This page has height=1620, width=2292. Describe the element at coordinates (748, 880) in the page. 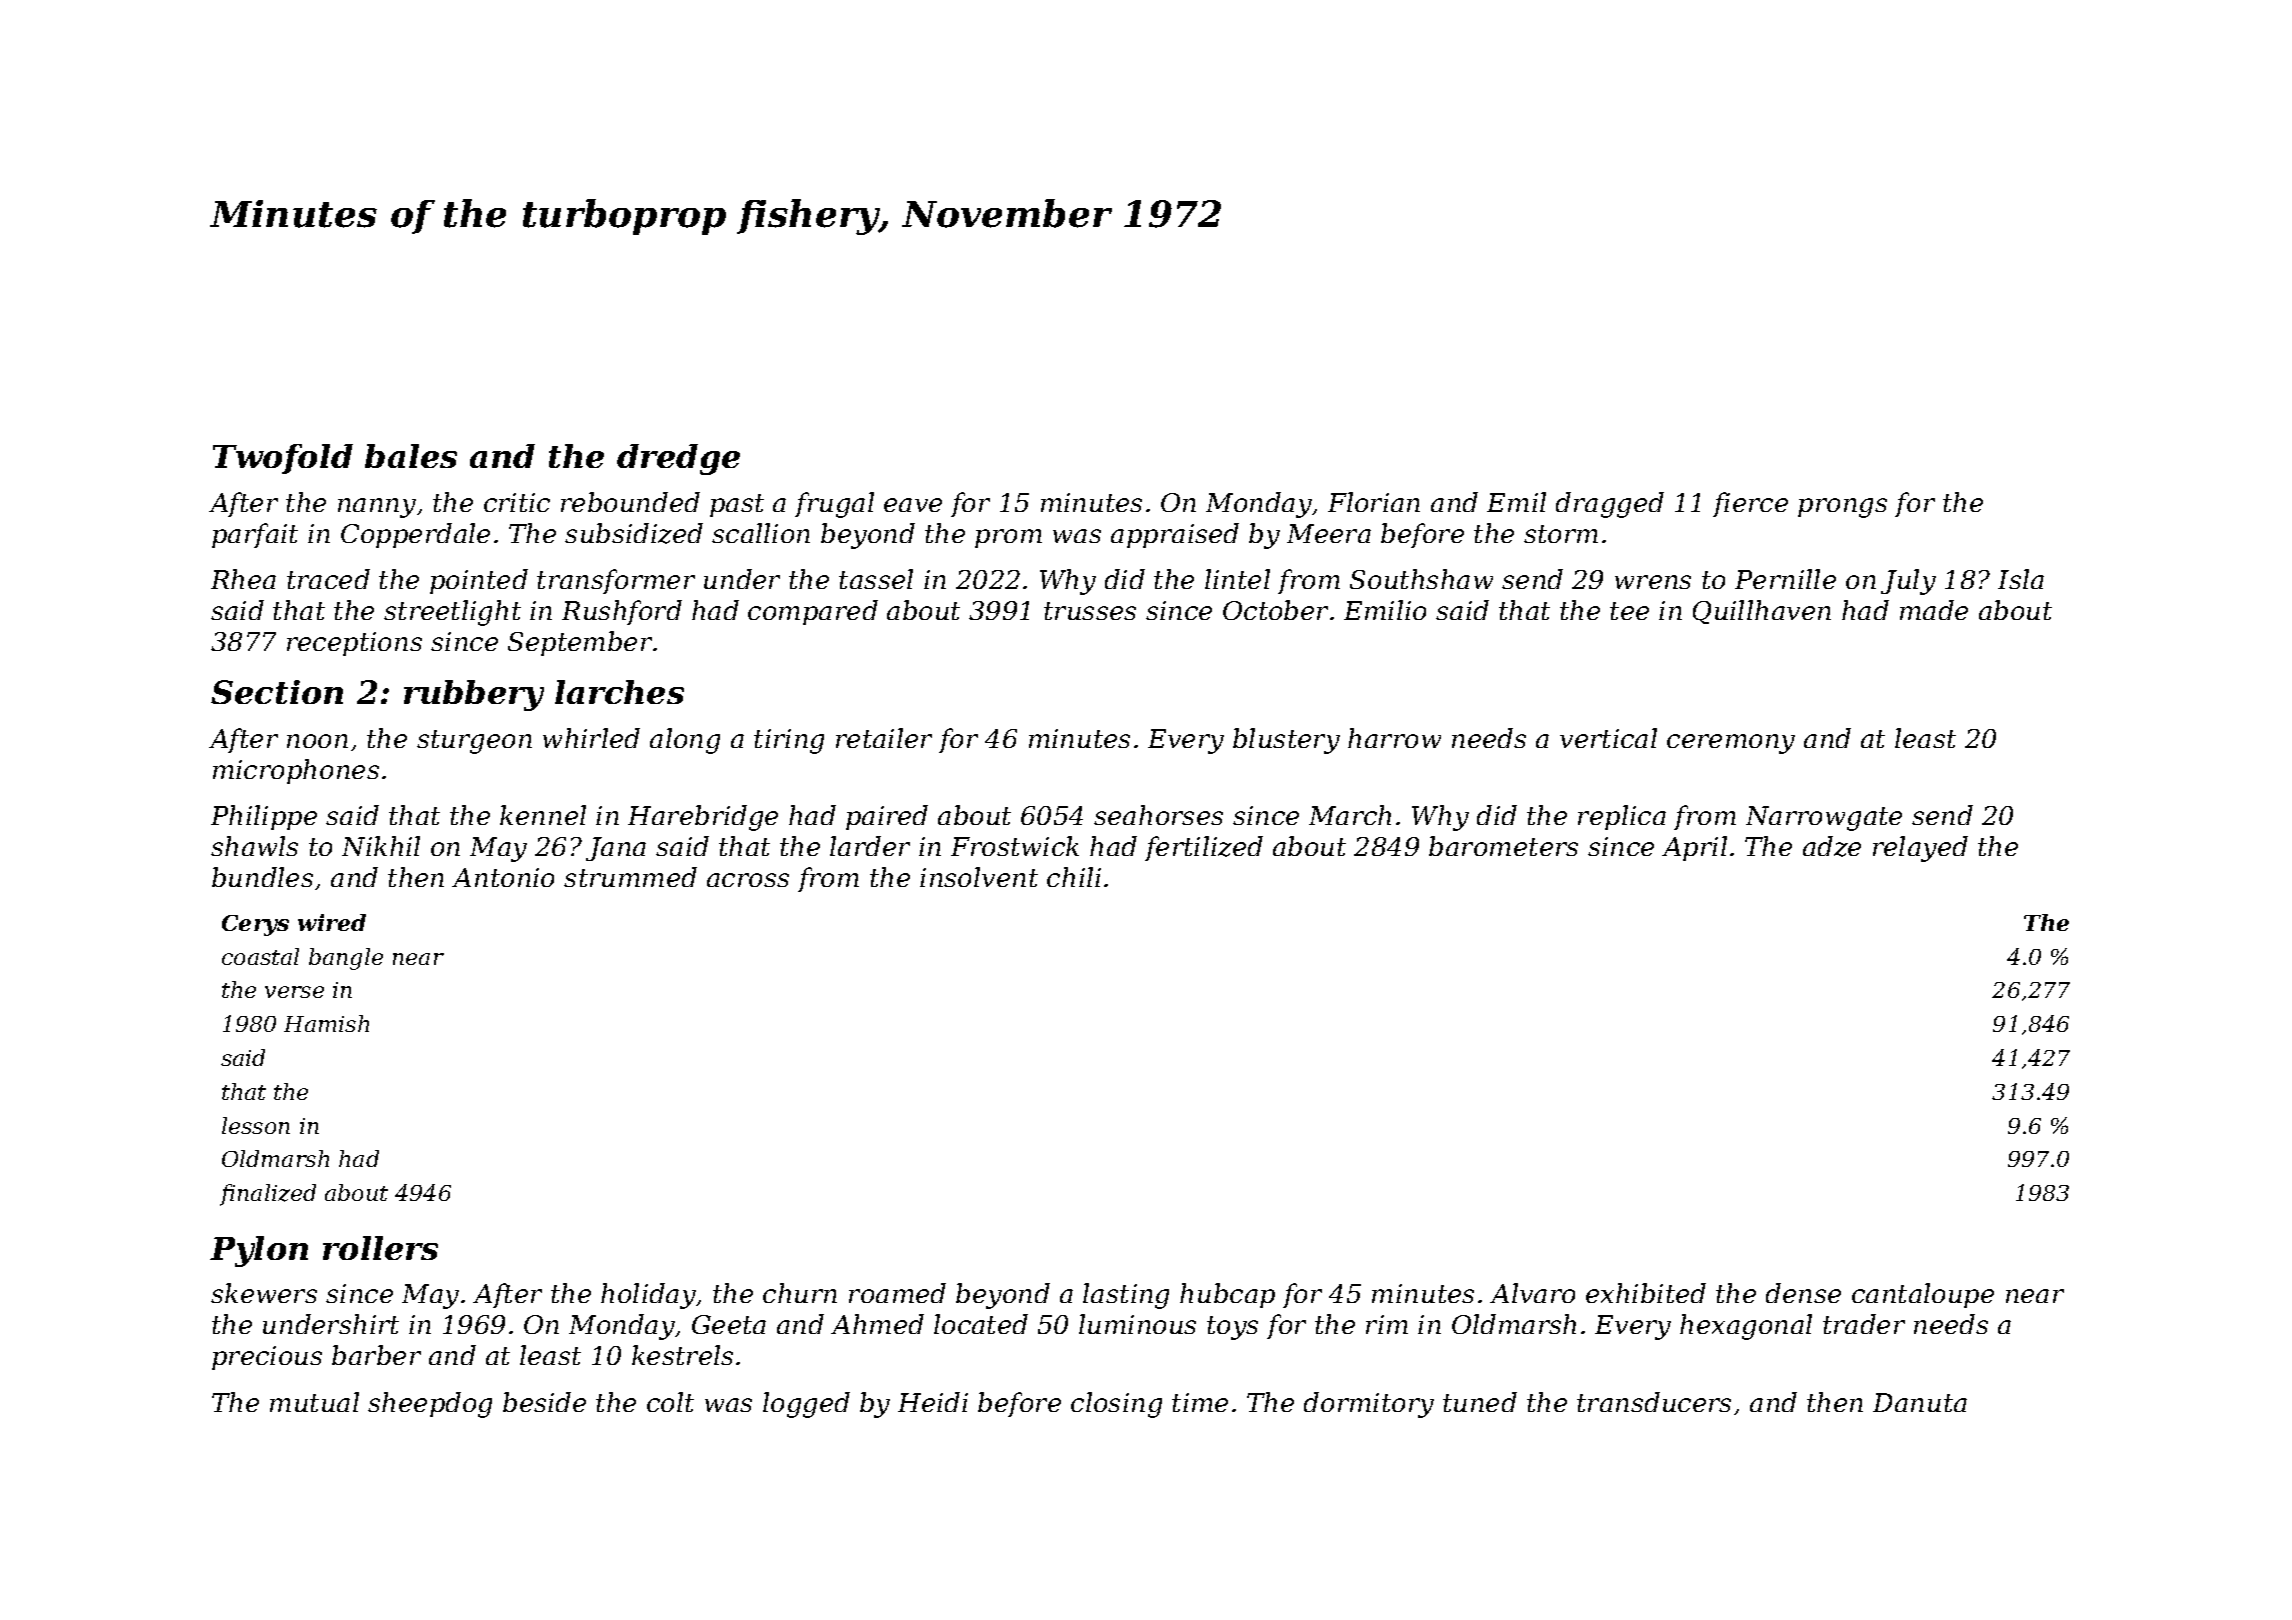

I see `across` at that location.
